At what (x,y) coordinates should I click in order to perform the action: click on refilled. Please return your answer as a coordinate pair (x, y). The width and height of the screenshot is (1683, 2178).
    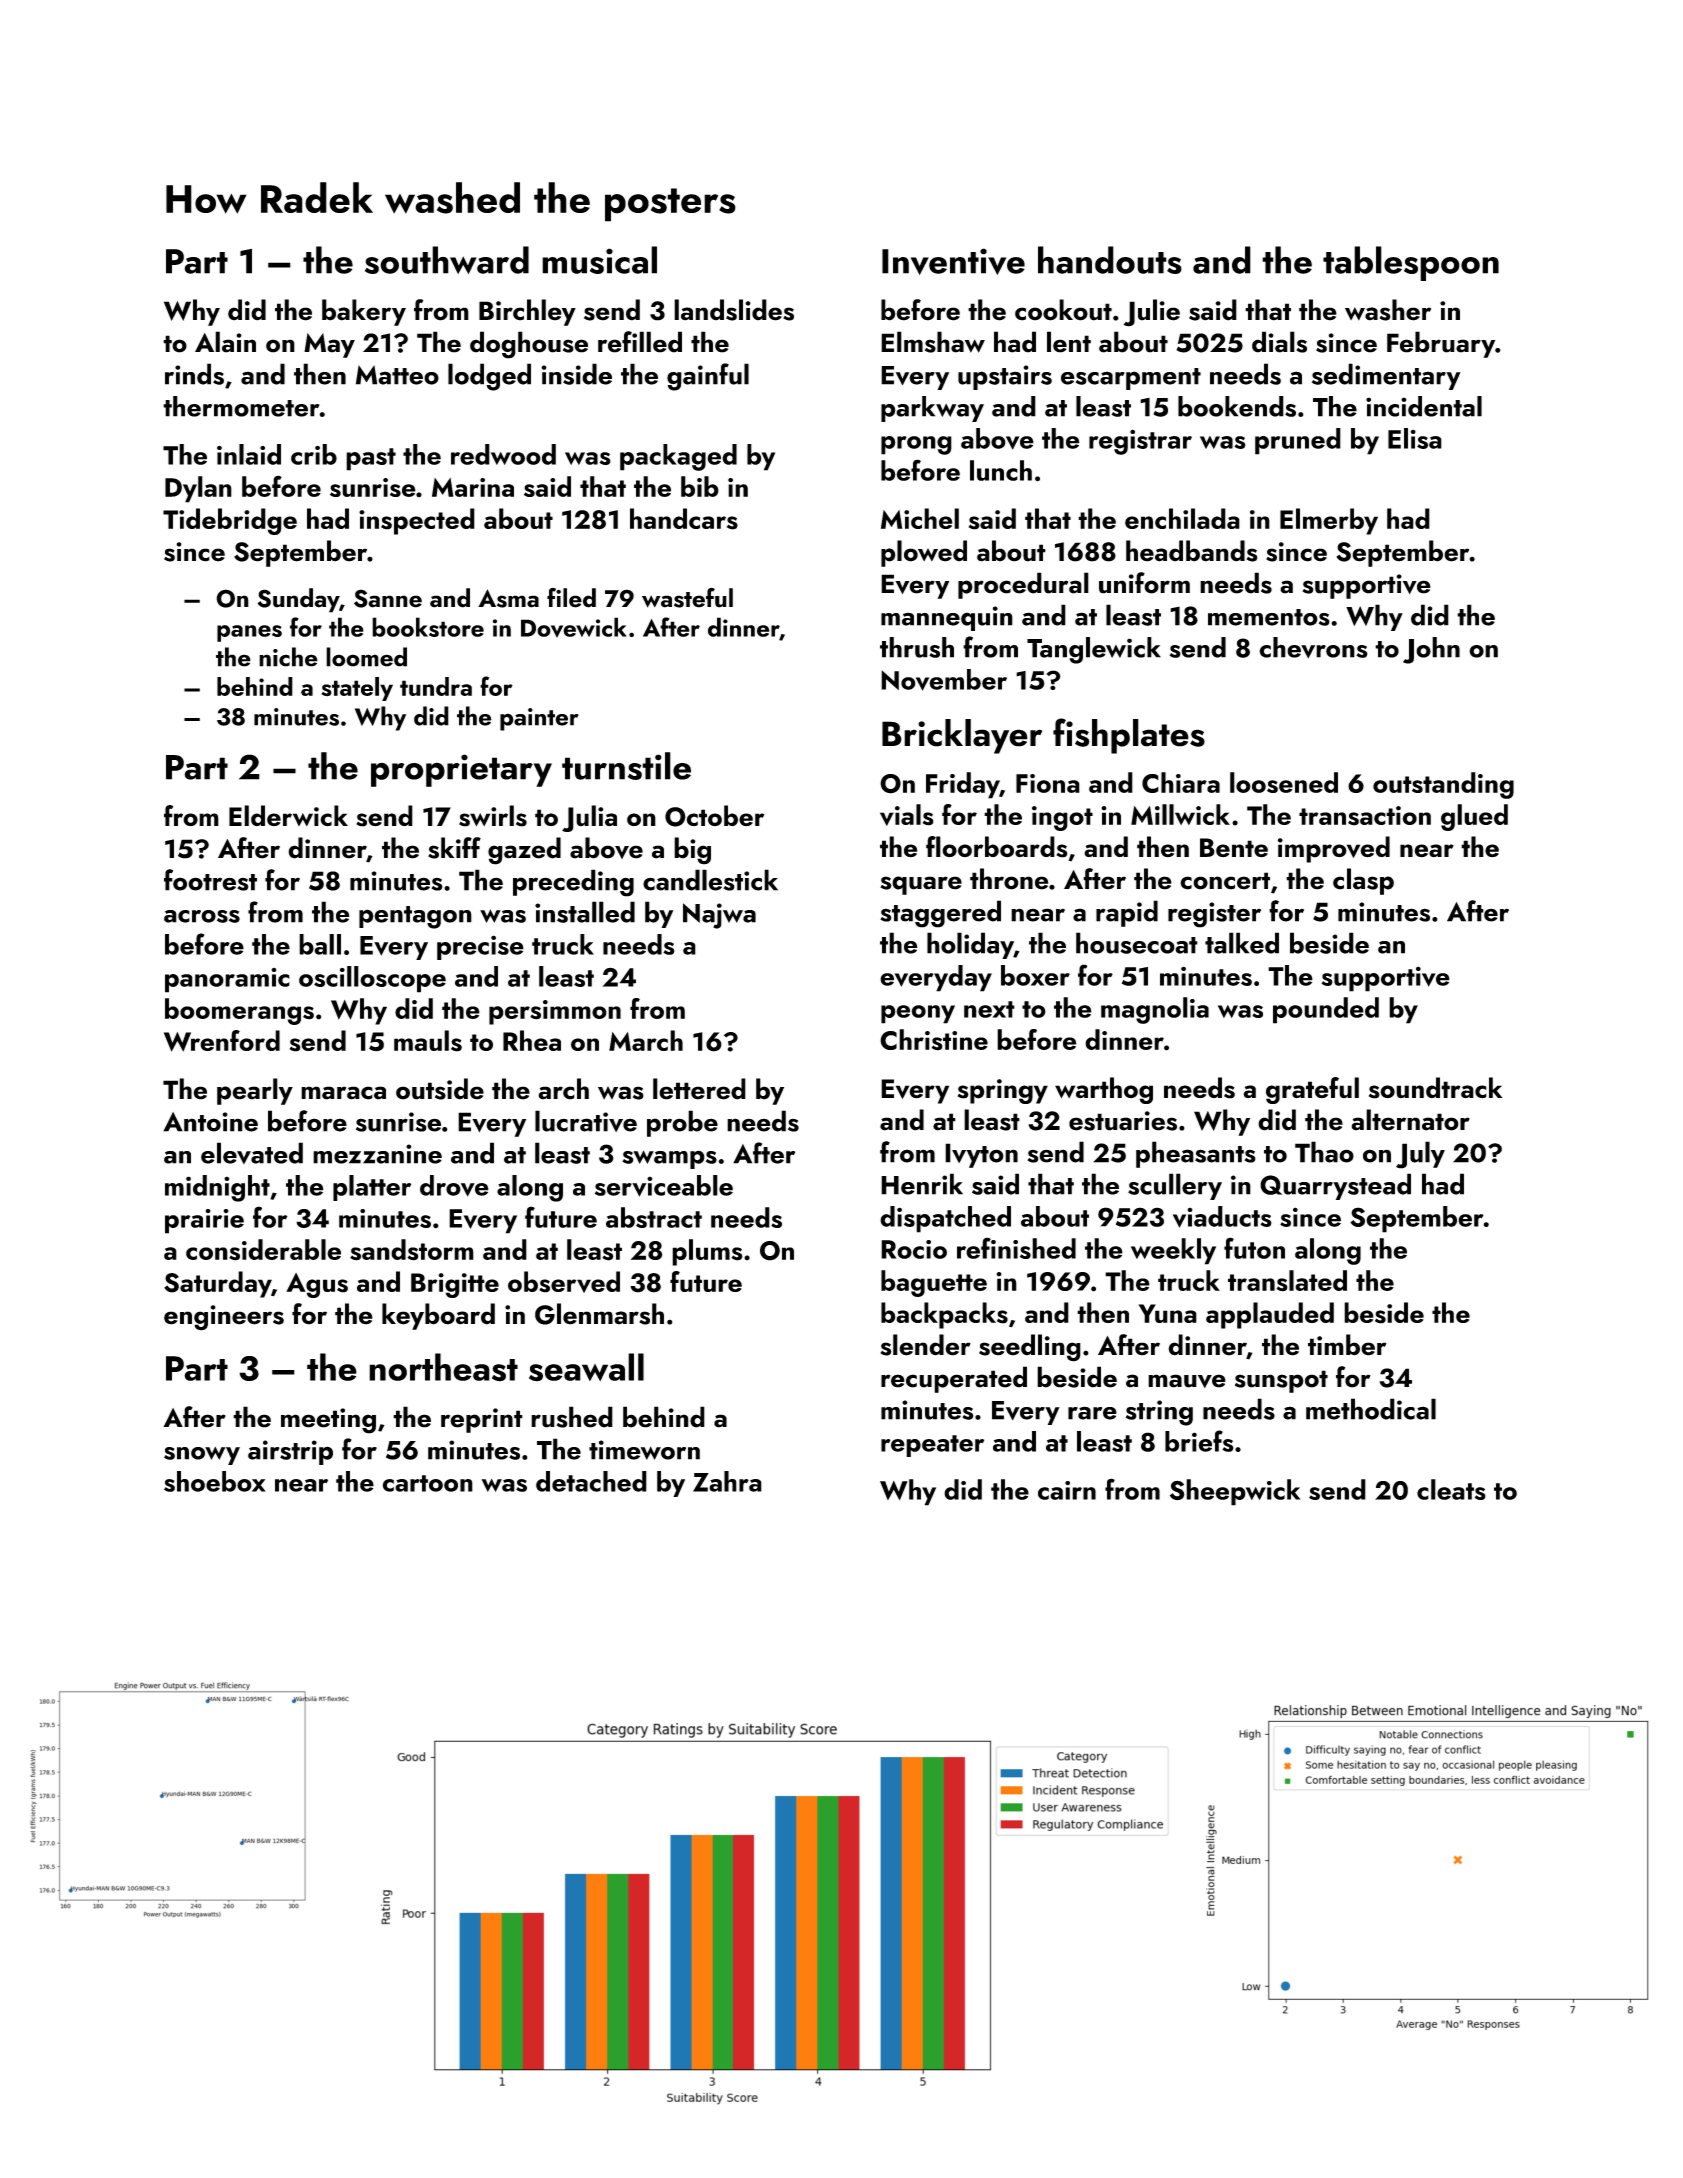
    Looking at the image, I should click on (640, 342).
